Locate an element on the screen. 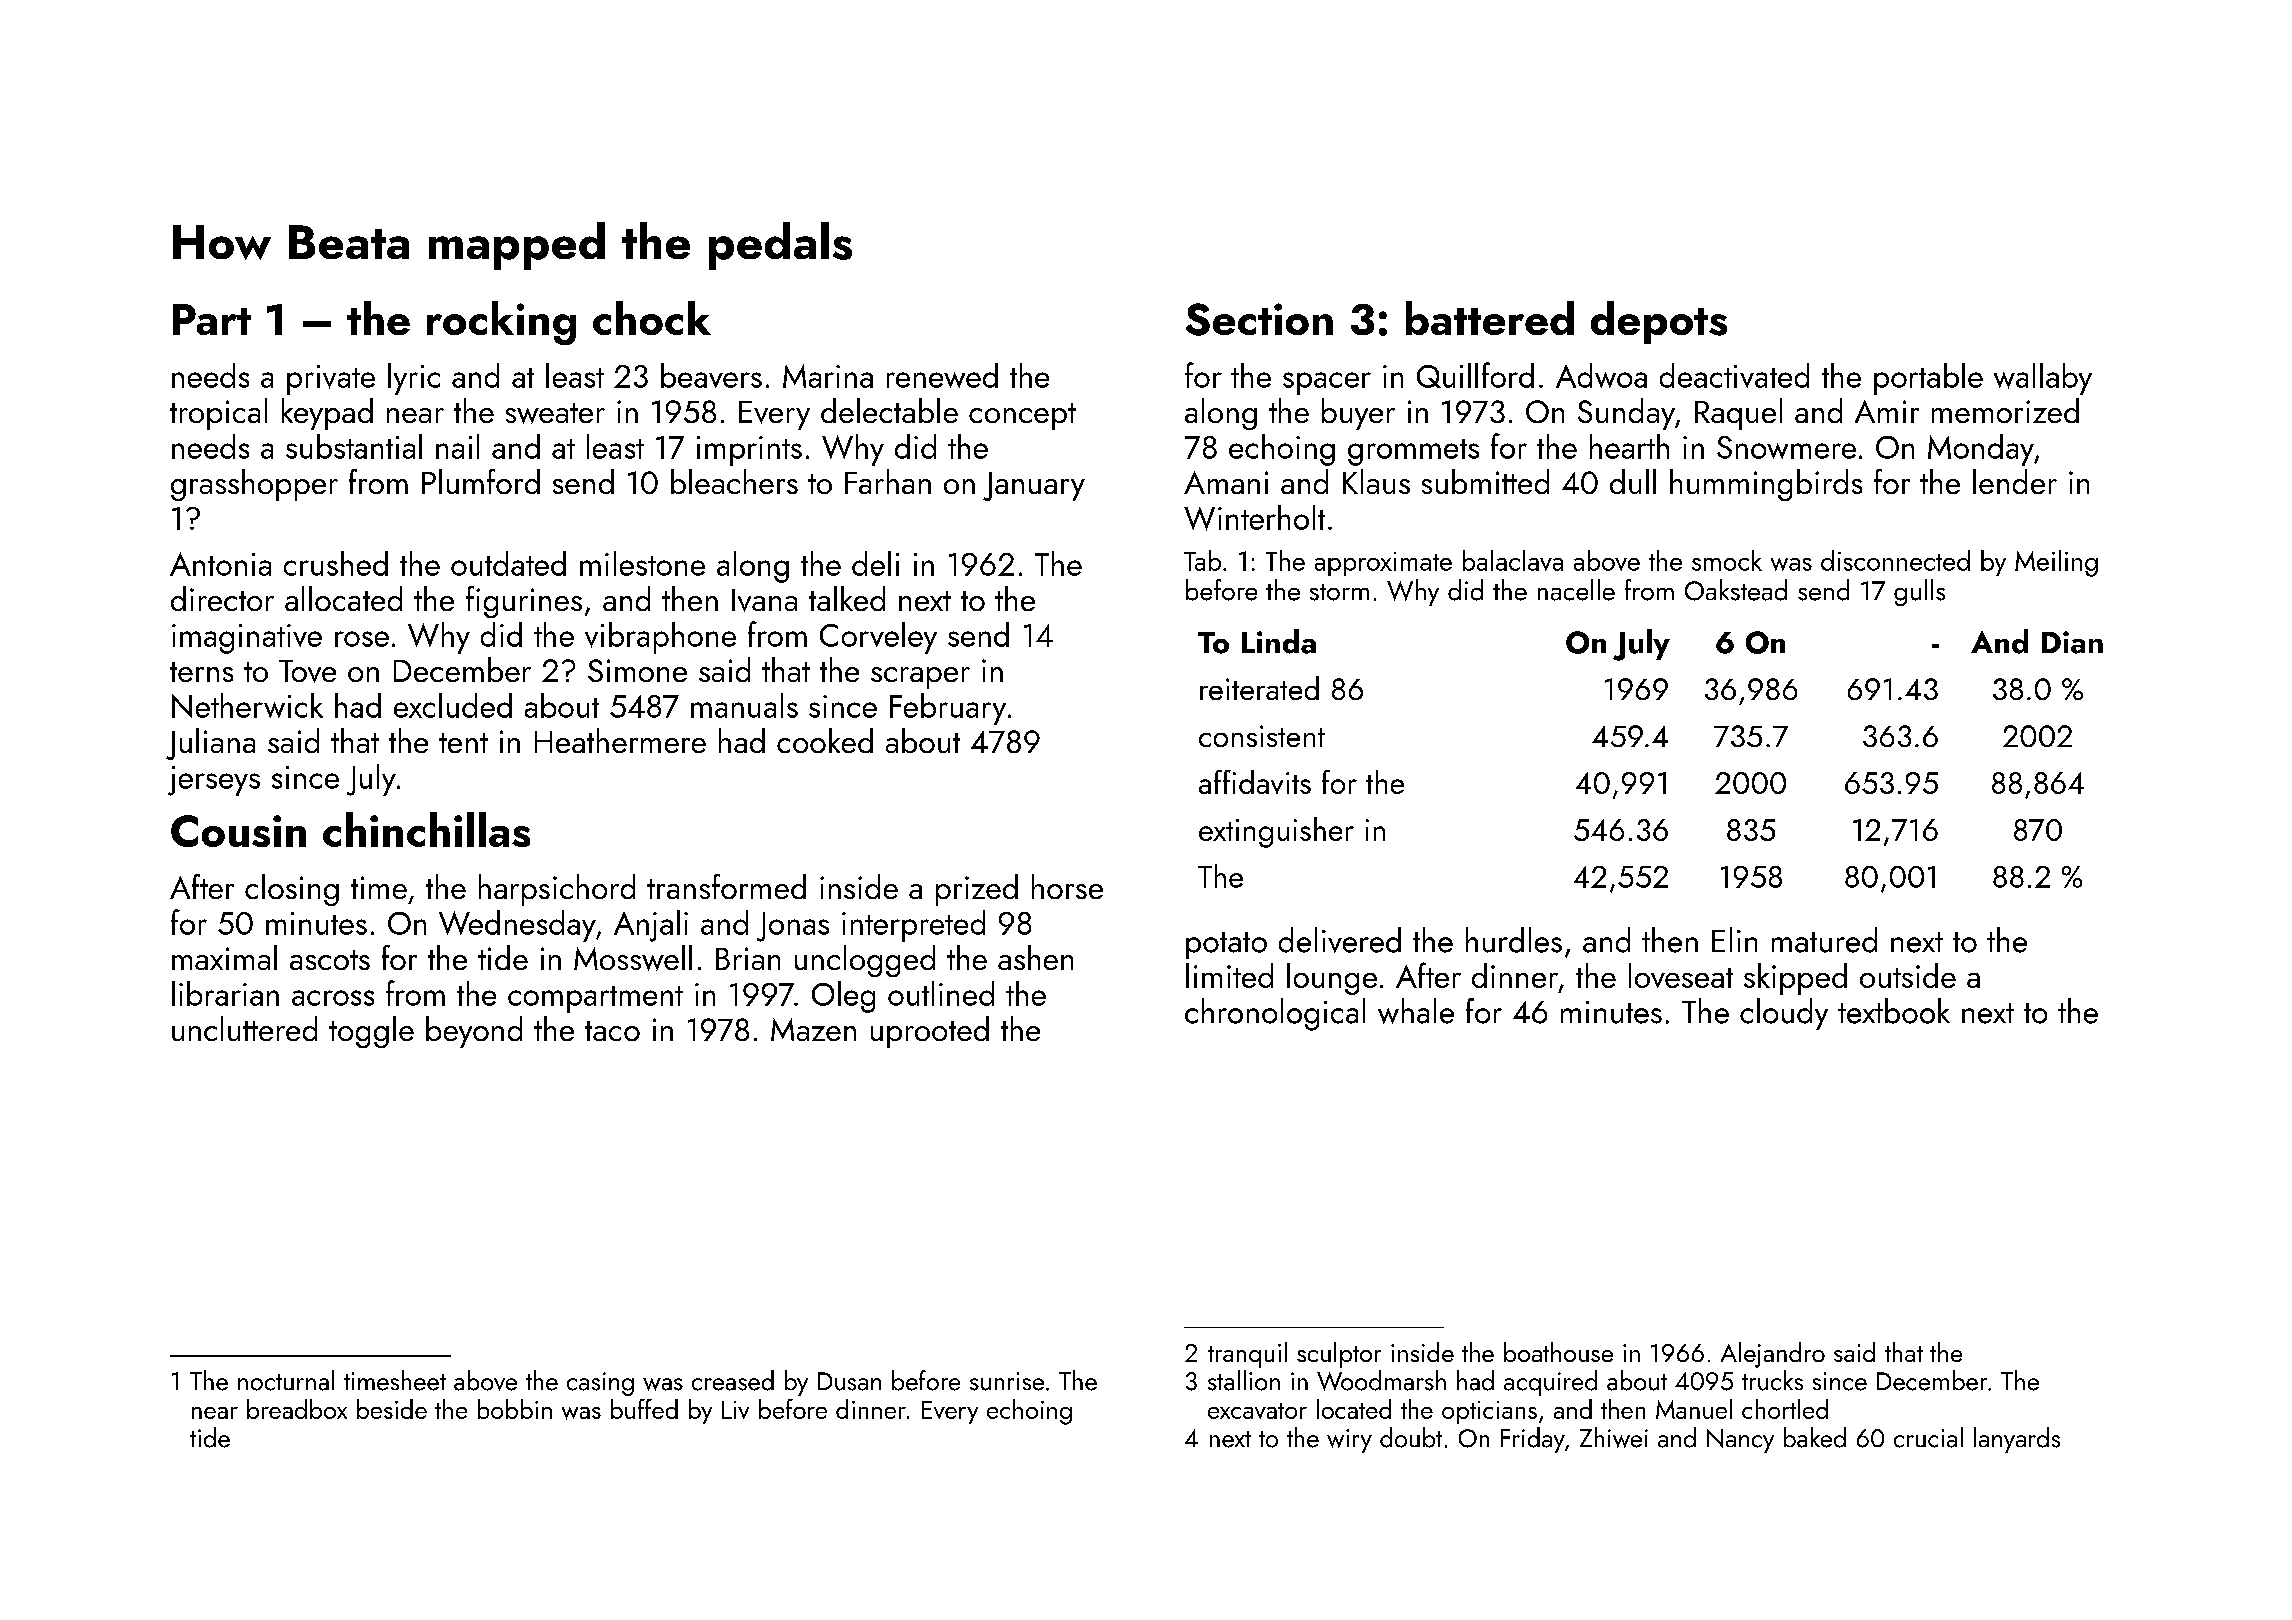  horse is located at coordinates (1067, 886).
